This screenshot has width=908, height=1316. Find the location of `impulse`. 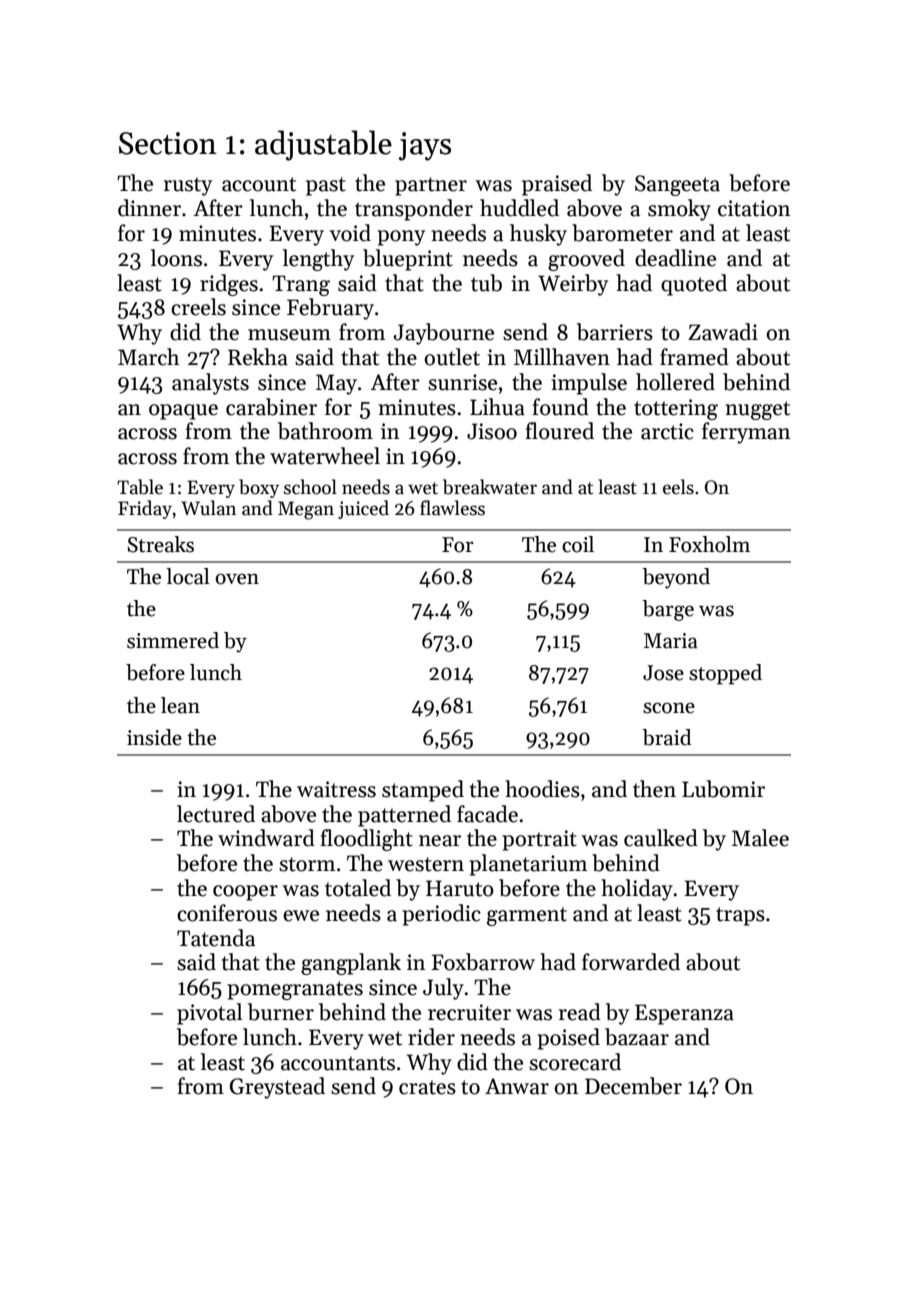

impulse is located at coordinates (589, 384).
